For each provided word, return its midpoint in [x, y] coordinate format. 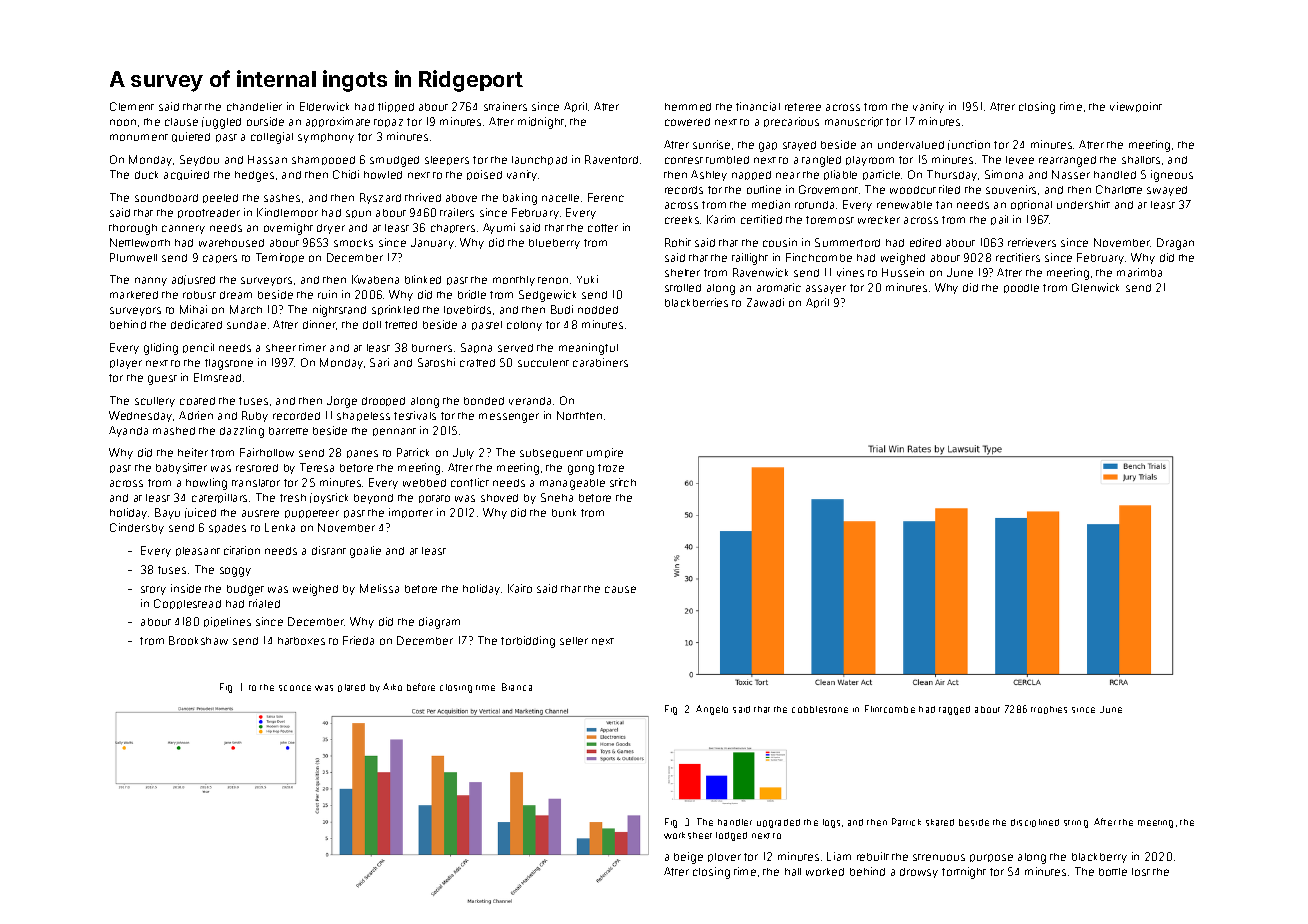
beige [688, 858]
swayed [1167, 191]
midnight [541, 123]
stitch [623, 482]
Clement [132, 106]
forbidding [528, 642]
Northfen [579, 415]
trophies [1049, 710]
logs [831, 823]
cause [620, 589]
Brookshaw [198, 640]
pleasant [198, 551]
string [1076, 824]
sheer [281, 348]
